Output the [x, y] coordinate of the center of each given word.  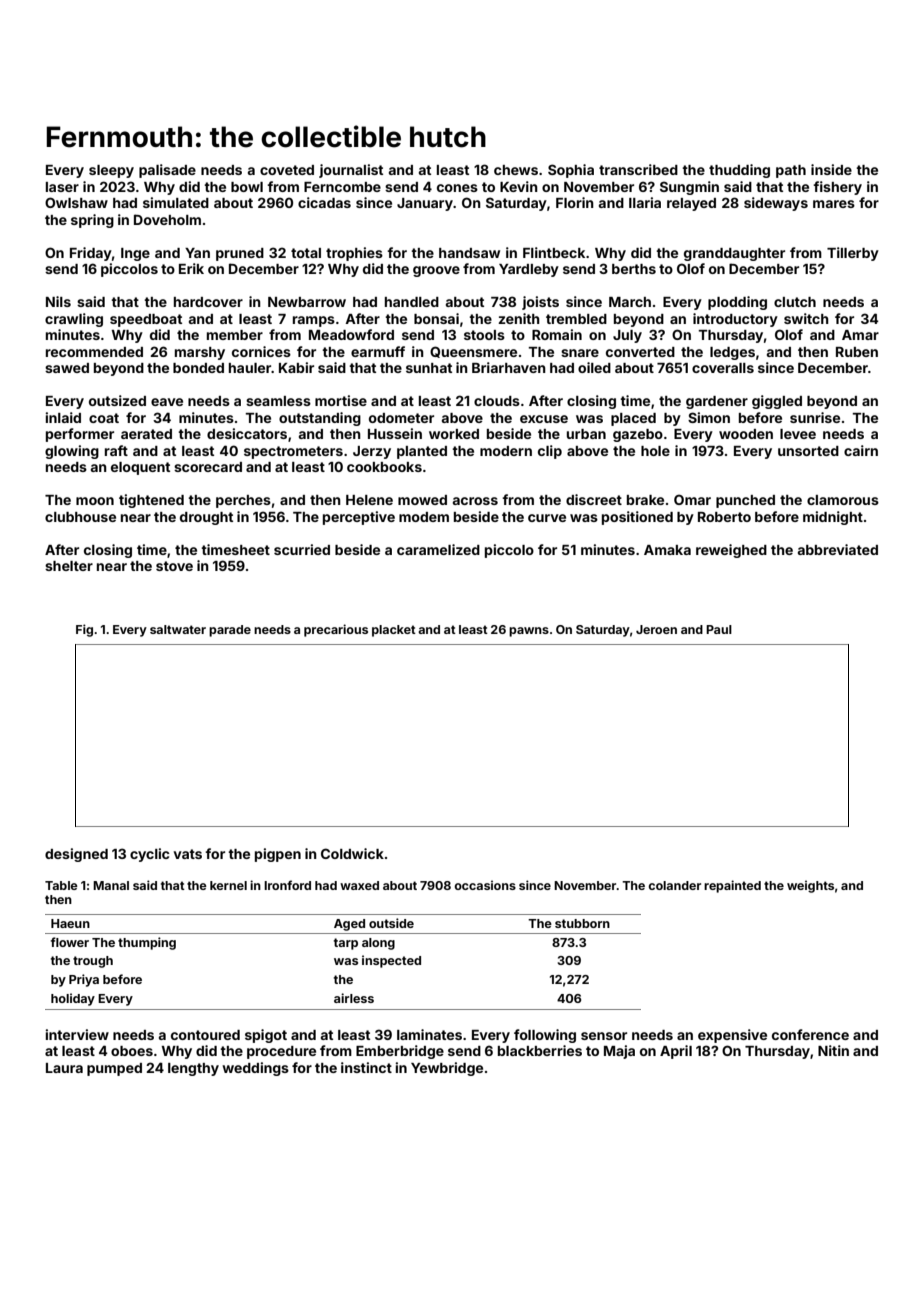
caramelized [438, 549]
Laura [64, 1068]
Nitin [833, 1050]
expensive [732, 1036]
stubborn [582, 923]
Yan [197, 253]
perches [243, 501]
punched [745, 501]
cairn [861, 450]
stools [484, 335]
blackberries [540, 1050]
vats [187, 854]
